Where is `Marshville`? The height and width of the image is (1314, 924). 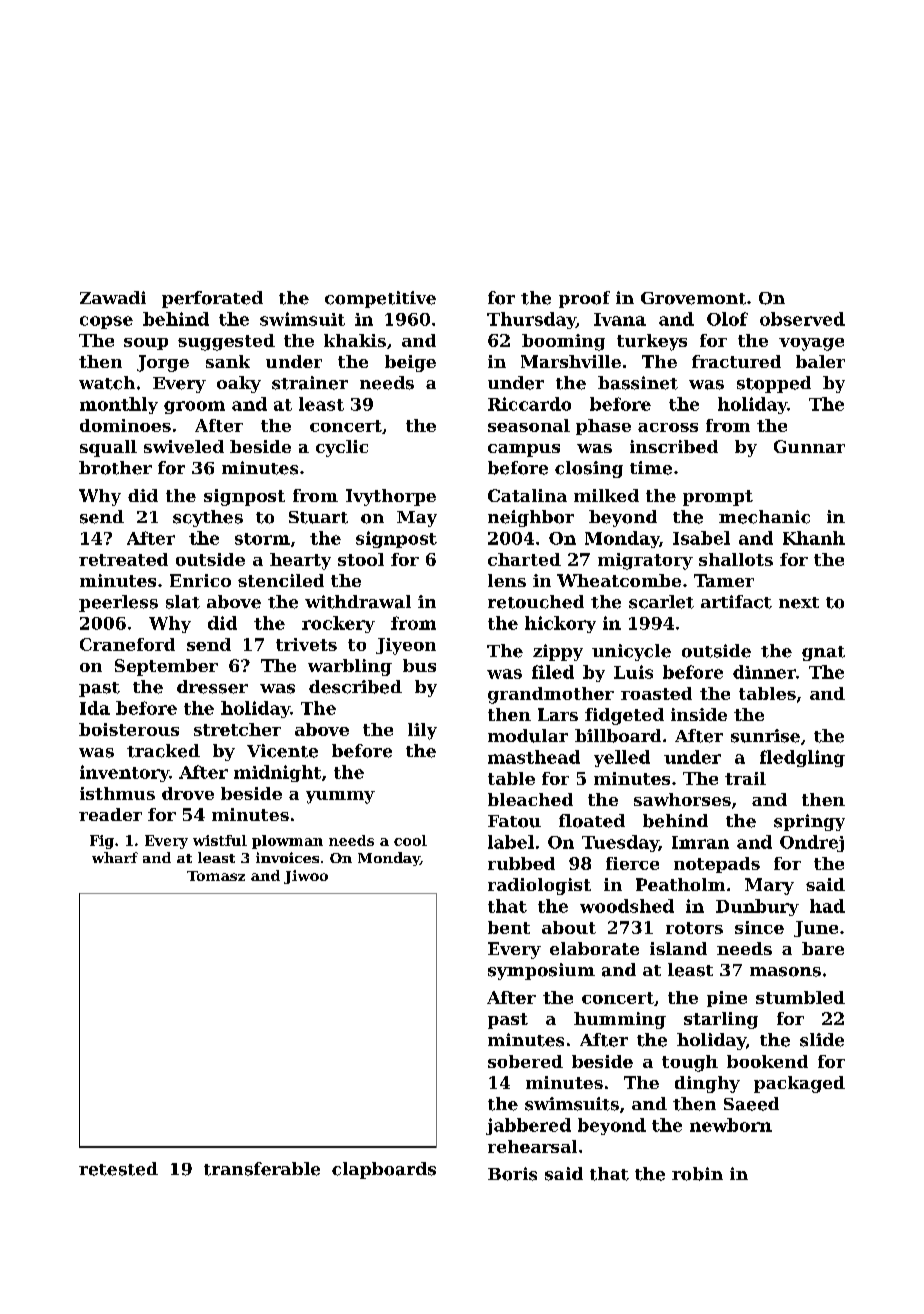 Marshville is located at coordinates (571, 361).
